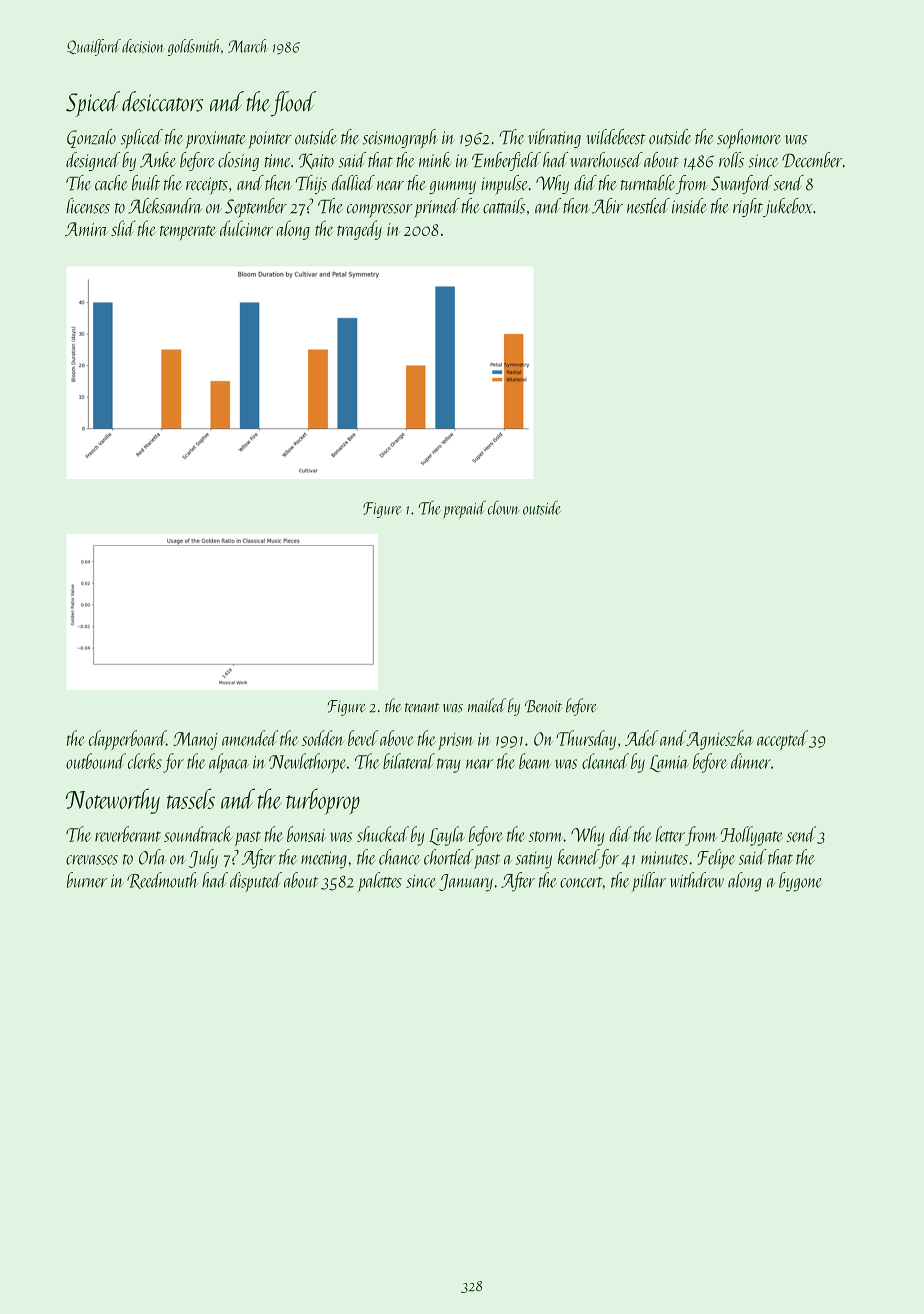  I want to click on flood, so click(294, 104).
